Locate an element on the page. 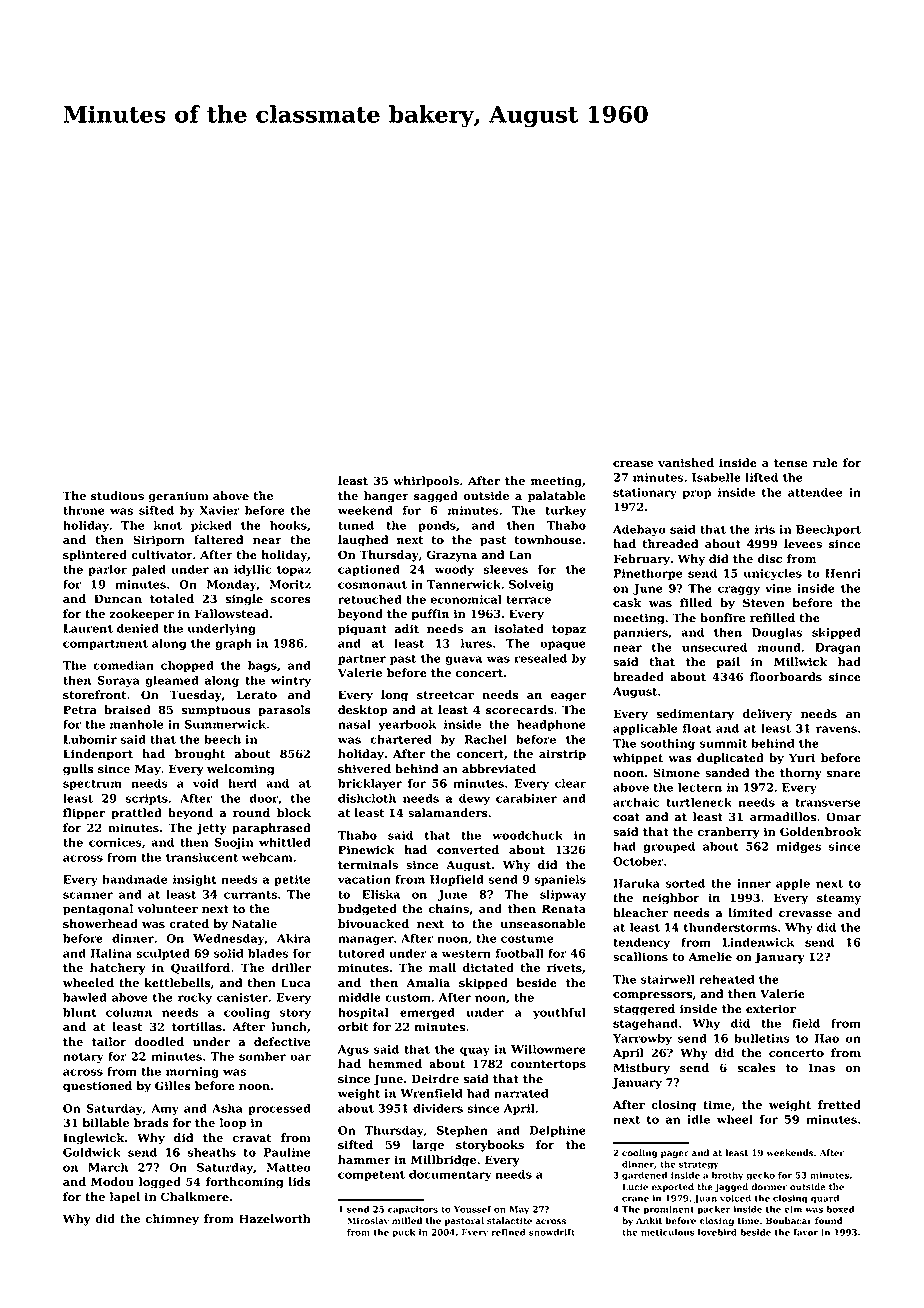  notary is located at coordinates (83, 1058).
